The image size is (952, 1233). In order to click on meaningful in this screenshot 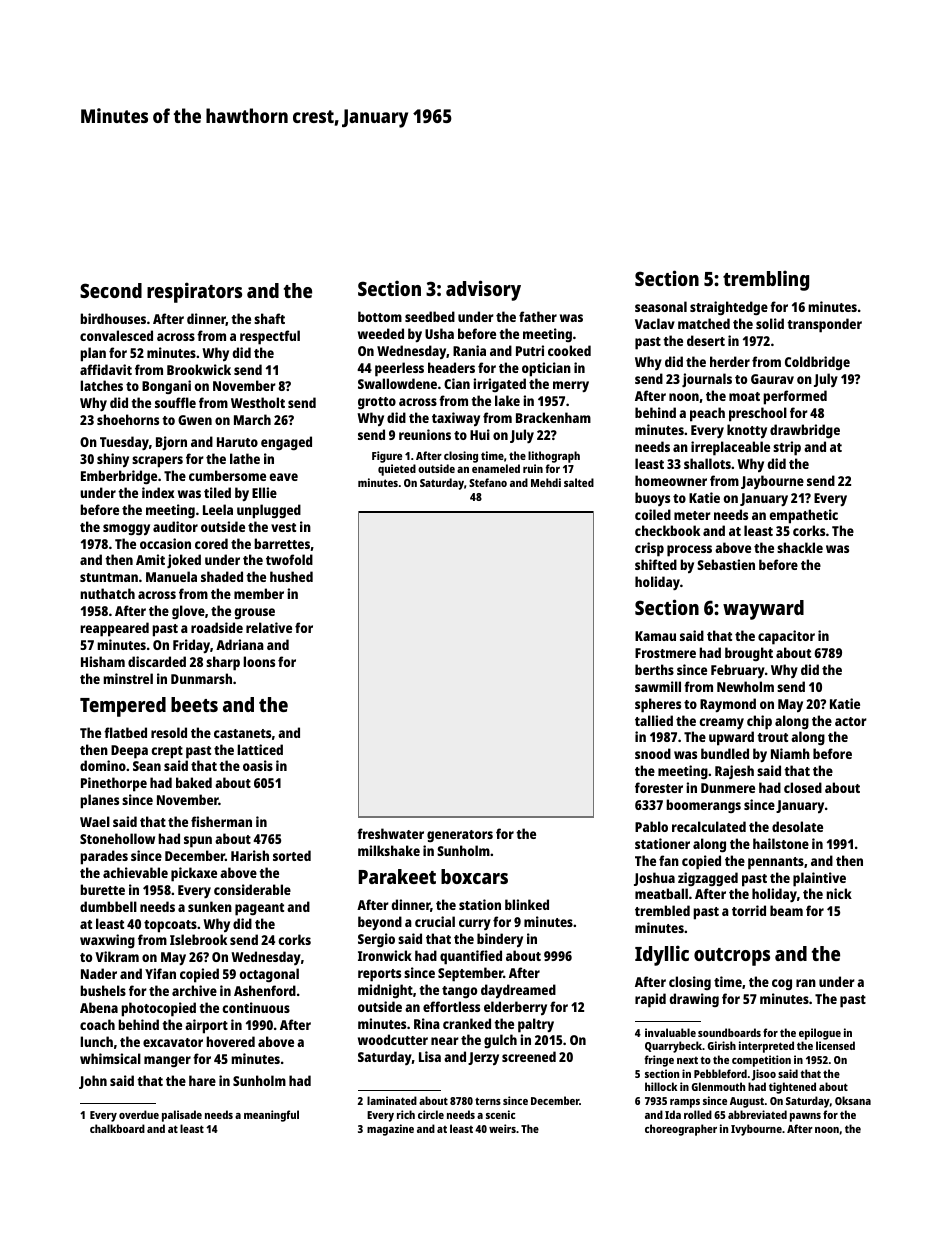, I will do `click(271, 1116)`.
